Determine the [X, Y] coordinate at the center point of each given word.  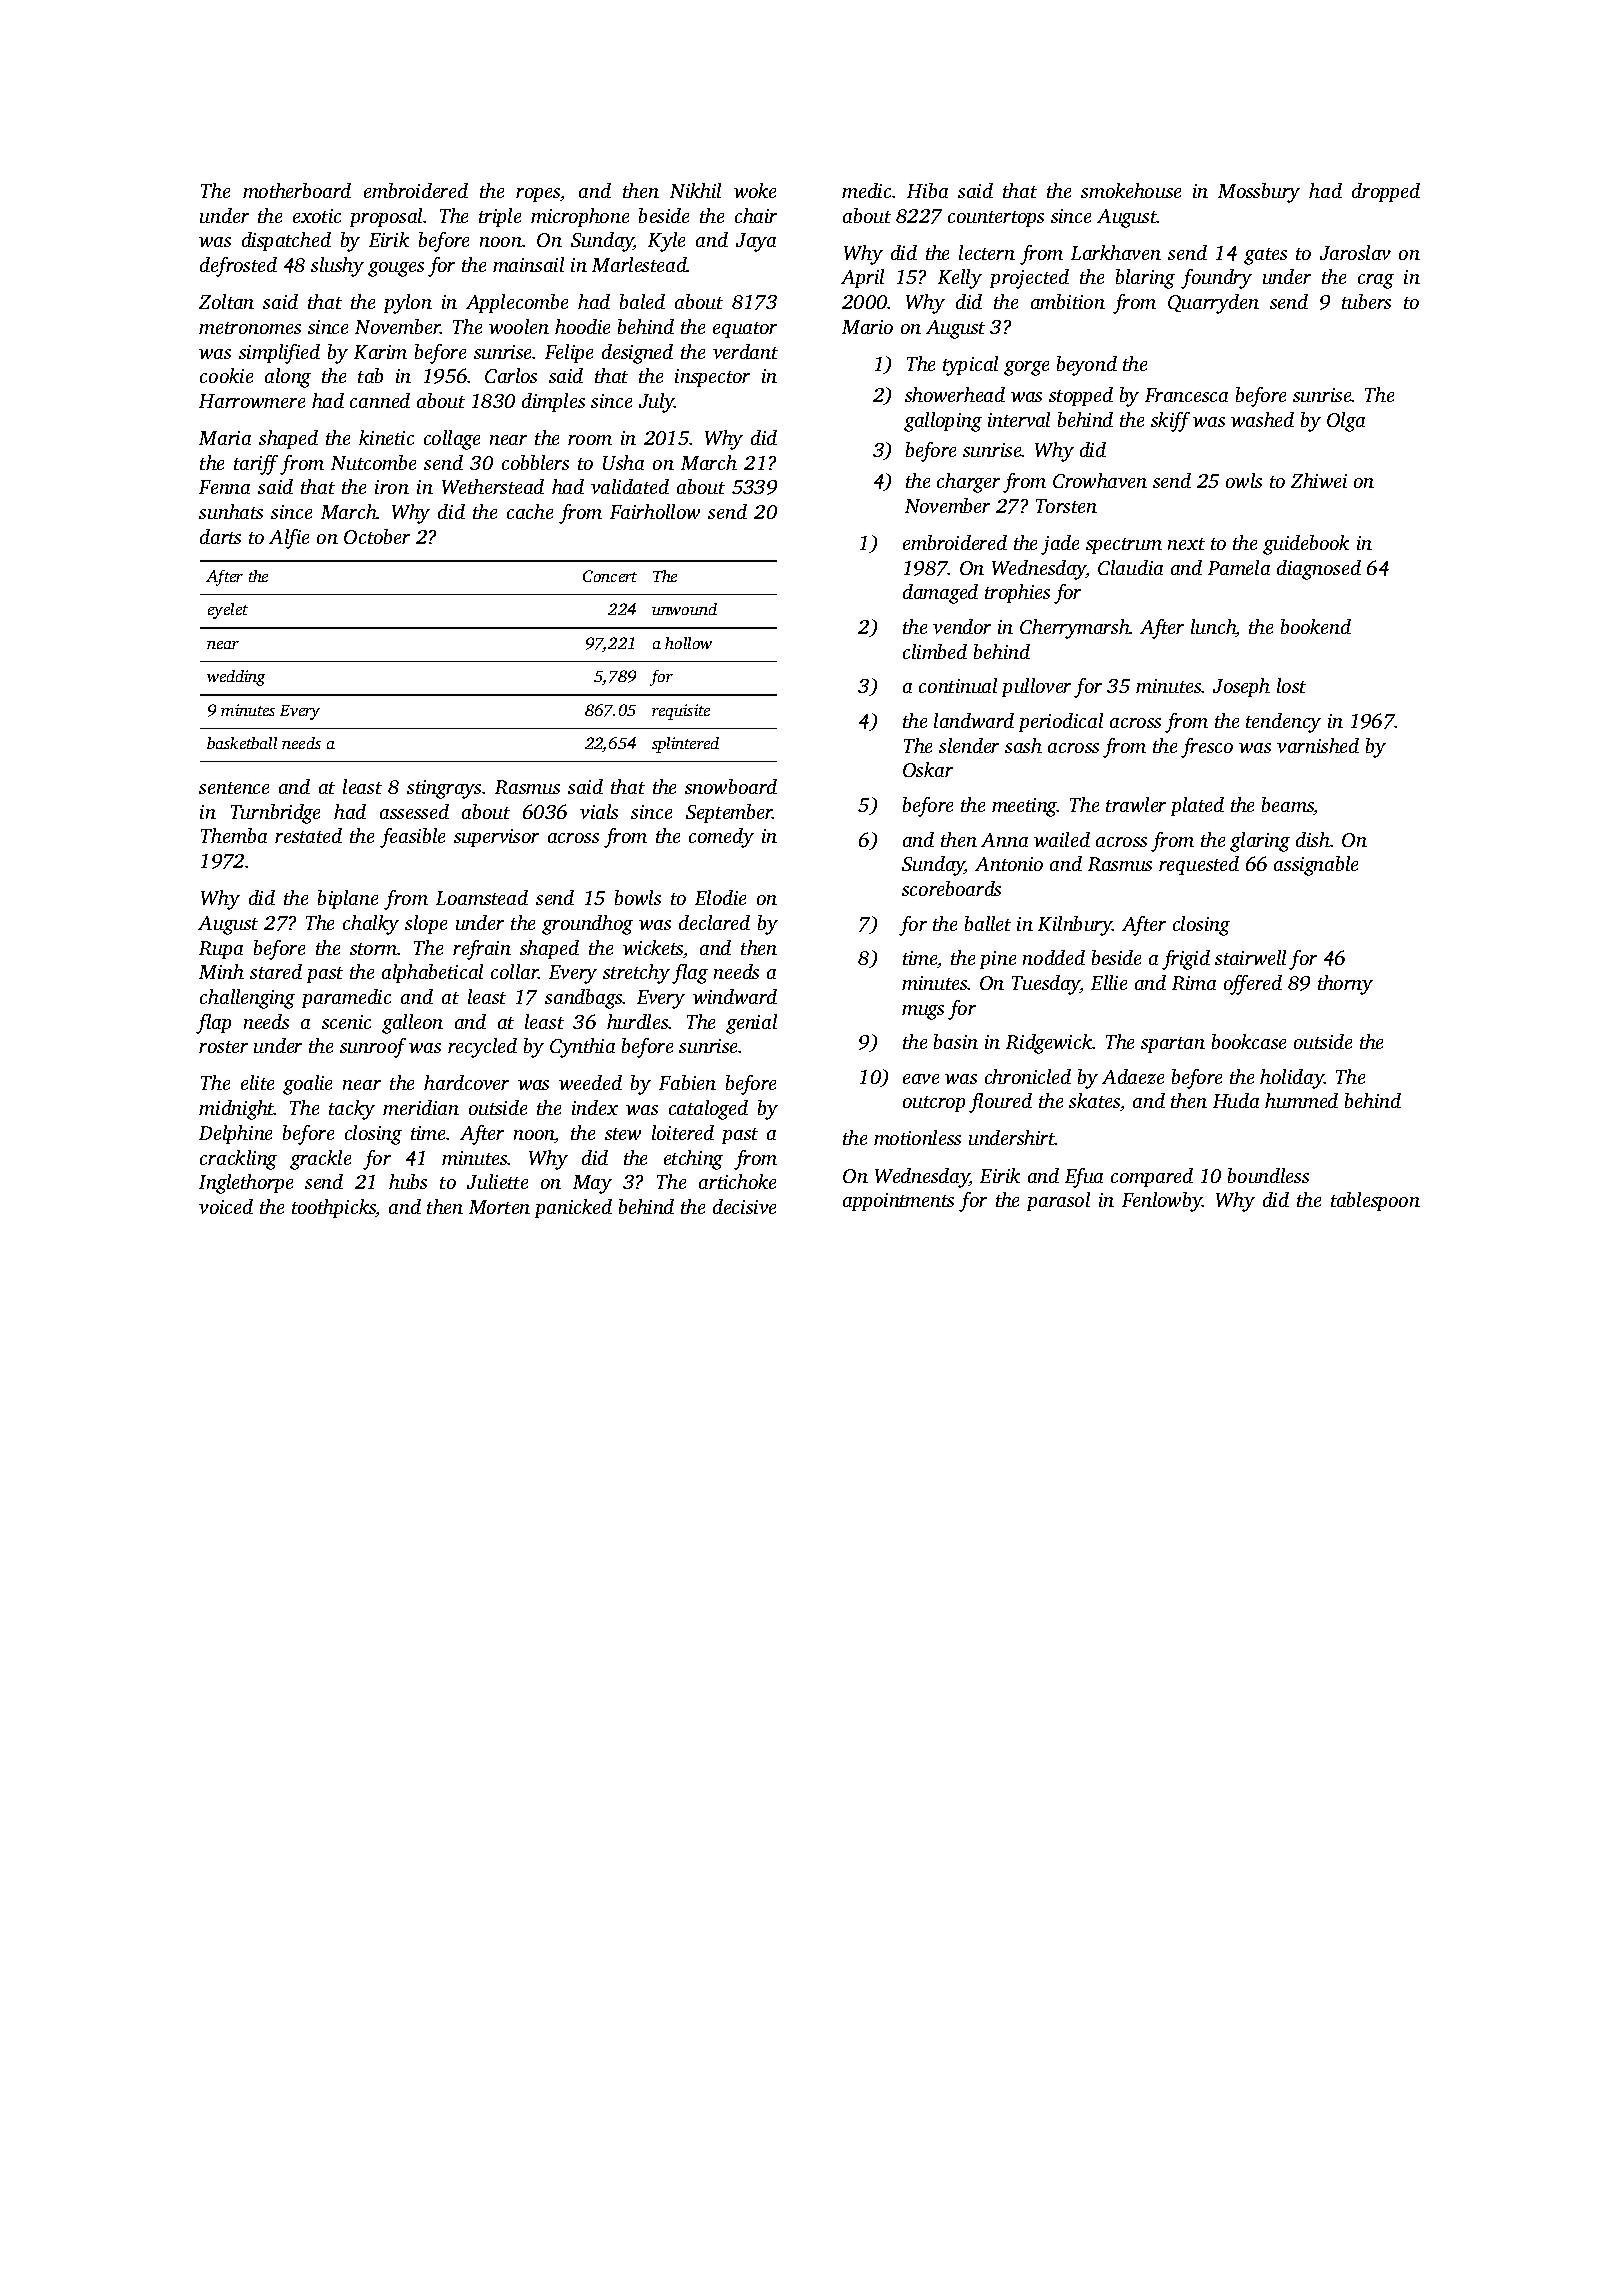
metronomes [250, 328]
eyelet [228, 611]
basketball [242, 743]
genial [751, 1024]
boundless [1268, 1175]
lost [1291, 685]
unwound [684, 609]
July [657, 403]
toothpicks [334, 1208]
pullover [1036, 687]
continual [958, 685]
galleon [412, 1024]
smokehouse [1131, 190]
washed [1262, 419]
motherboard [297, 190]
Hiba [927, 190]
